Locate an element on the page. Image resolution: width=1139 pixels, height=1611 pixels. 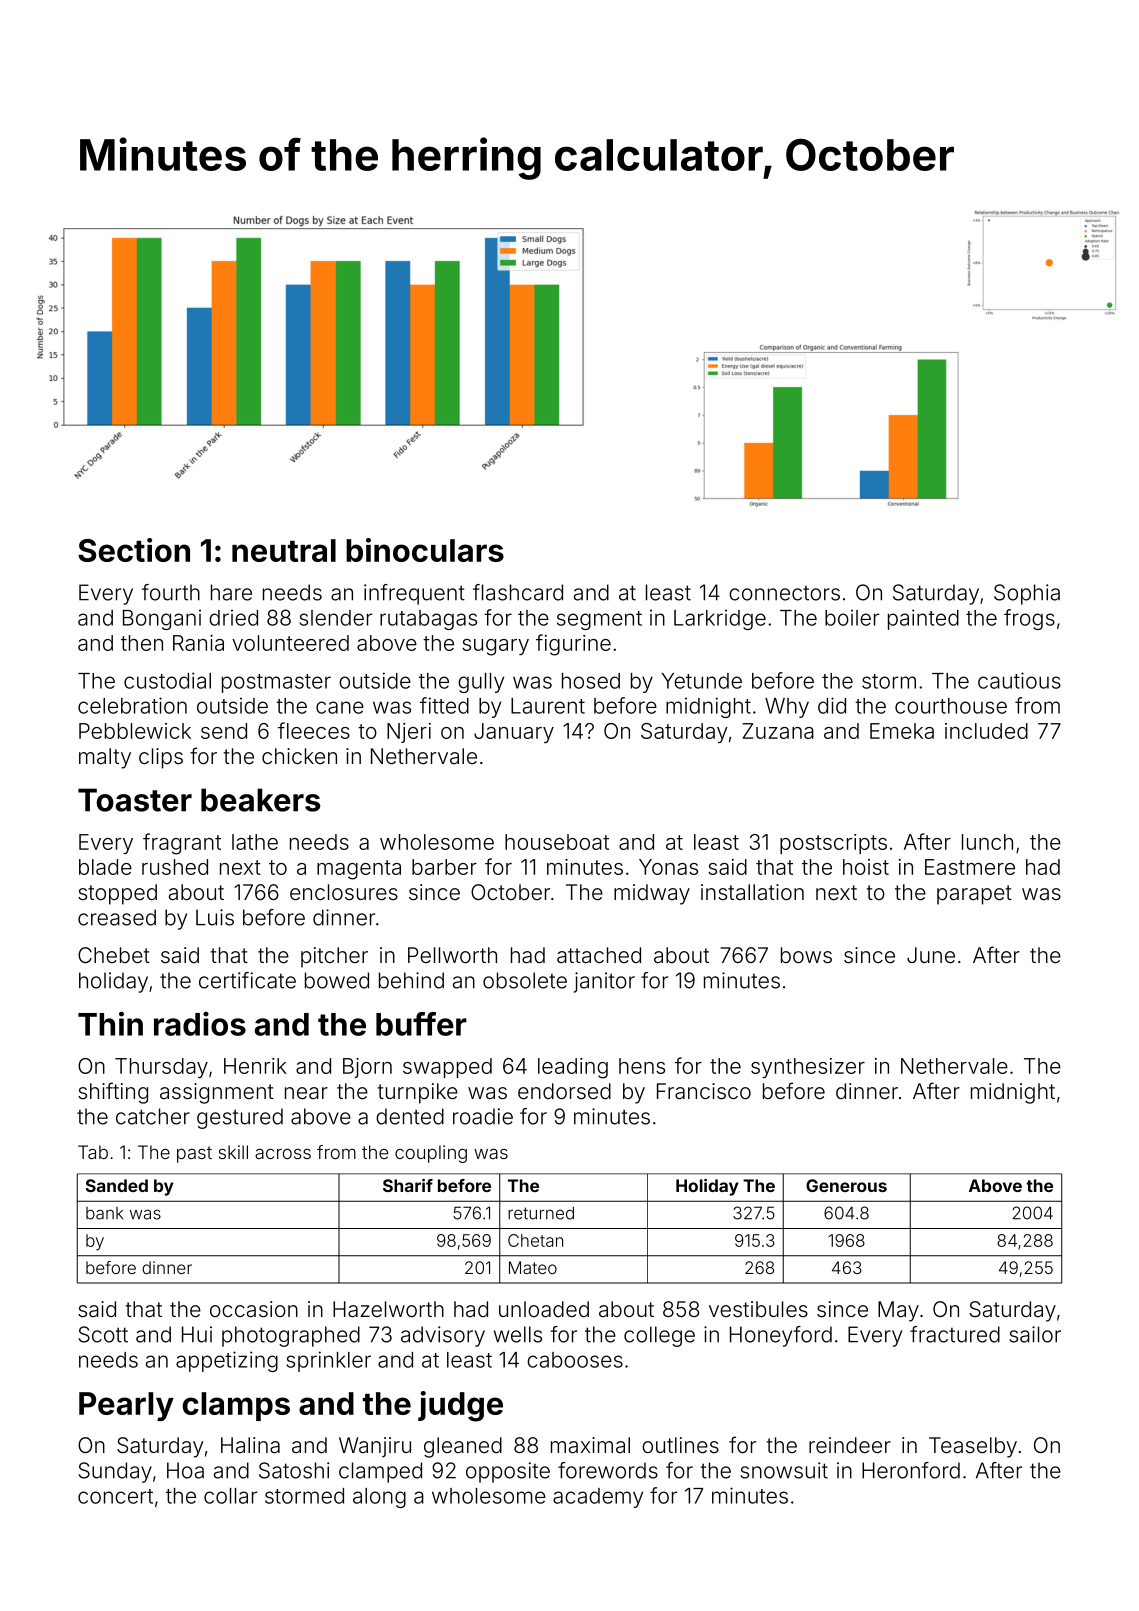
along is located at coordinates (379, 1498).
